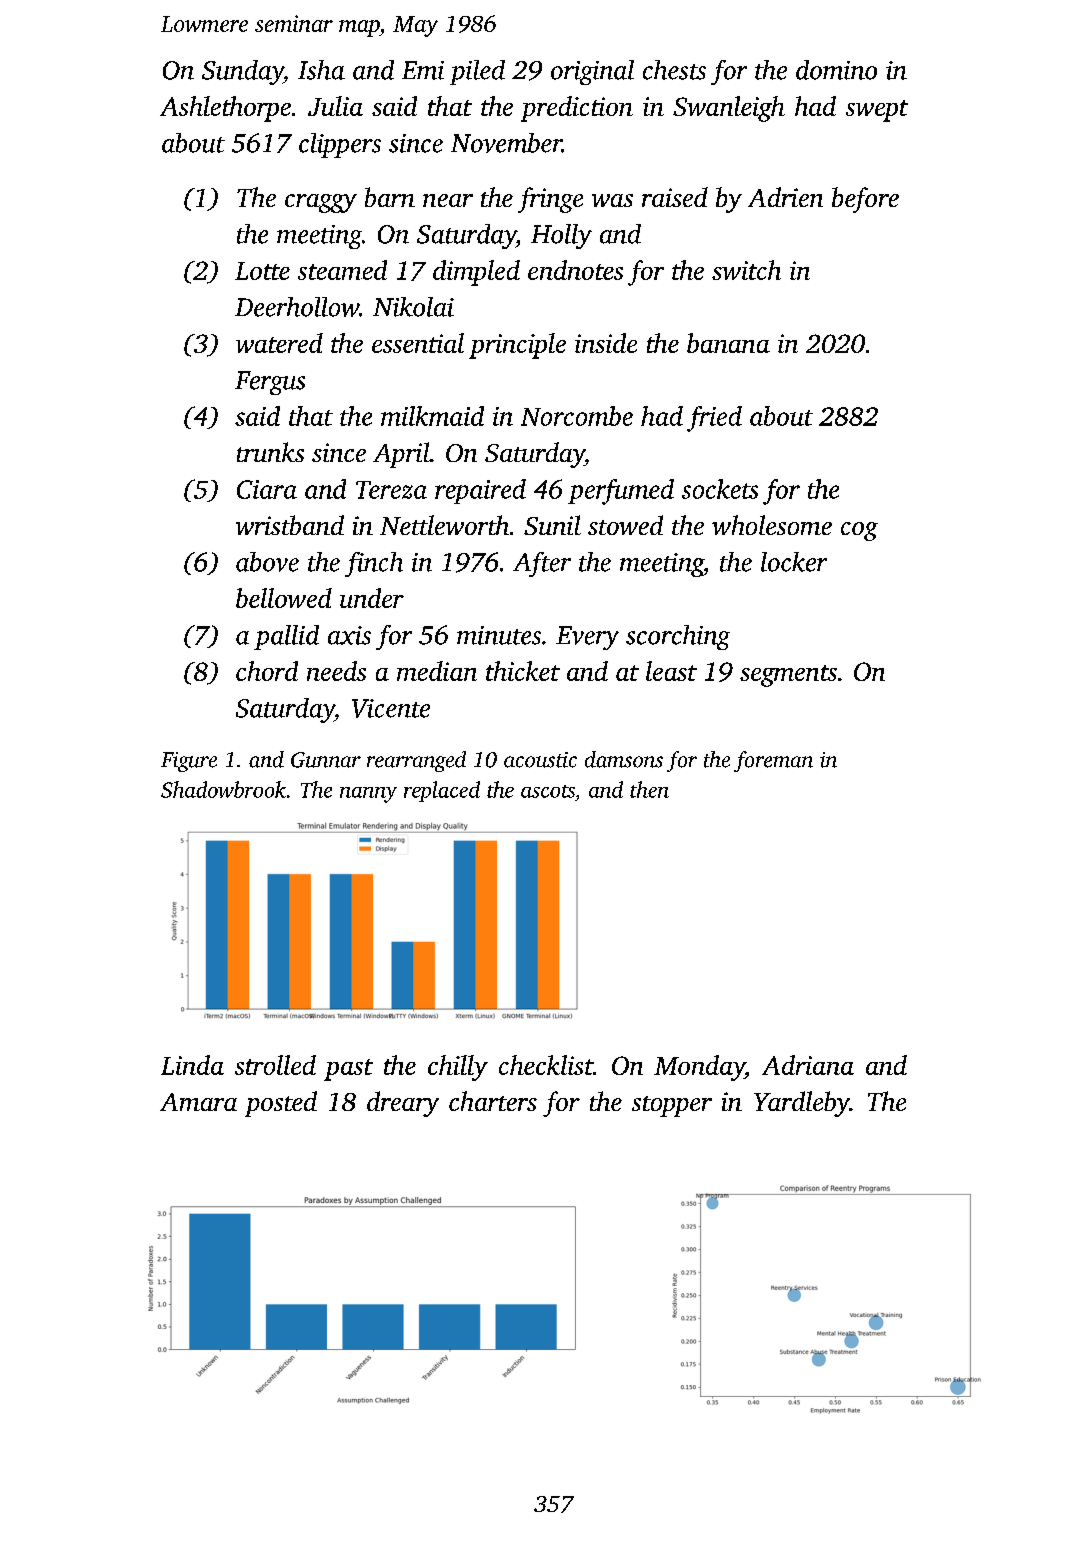 The width and height of the image is (1068, 1547). What do you see at coordinates (877, 111) in the image?
I see `swept` at bounding box center [877, 111].
